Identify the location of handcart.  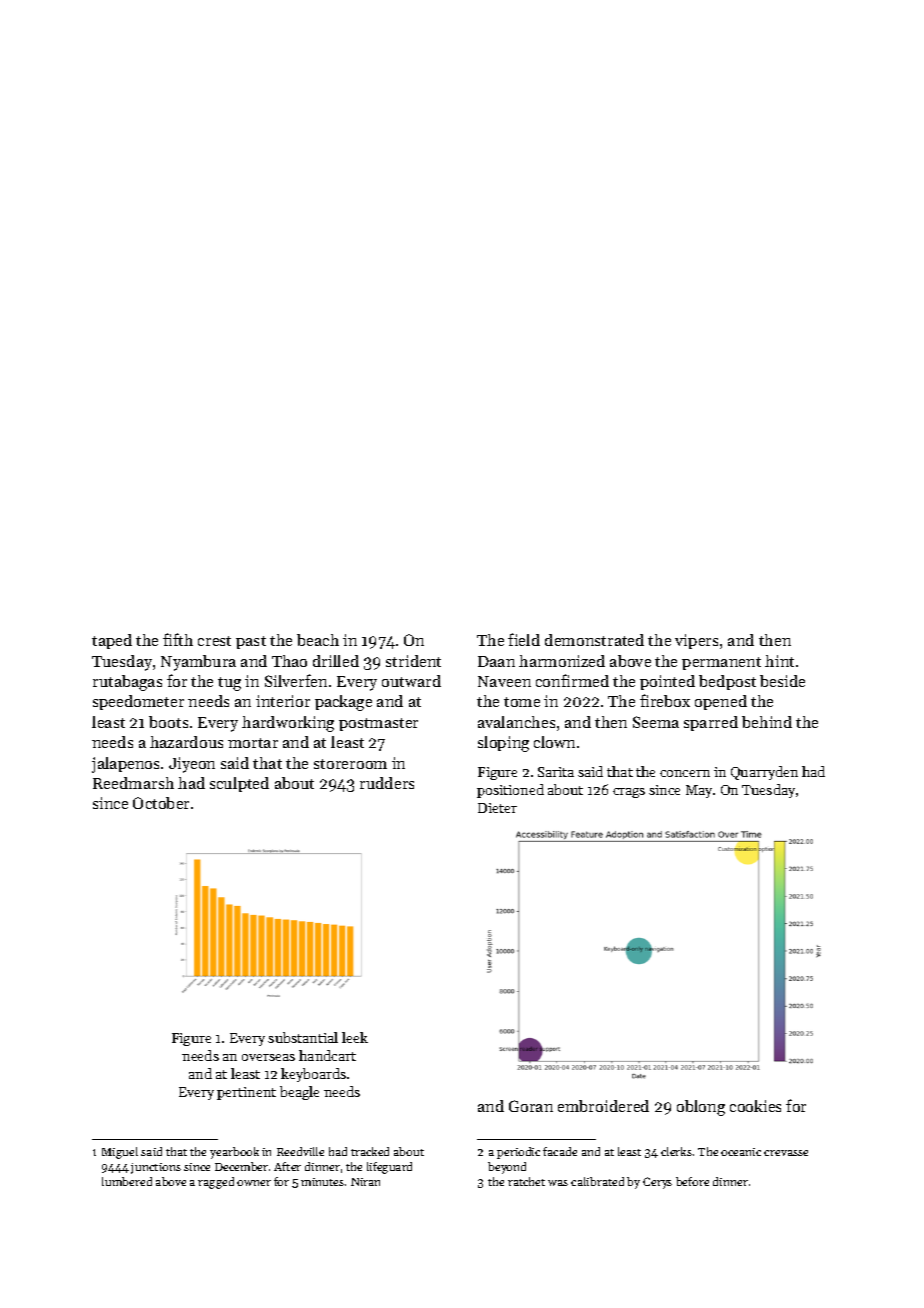
(327, 1055).
